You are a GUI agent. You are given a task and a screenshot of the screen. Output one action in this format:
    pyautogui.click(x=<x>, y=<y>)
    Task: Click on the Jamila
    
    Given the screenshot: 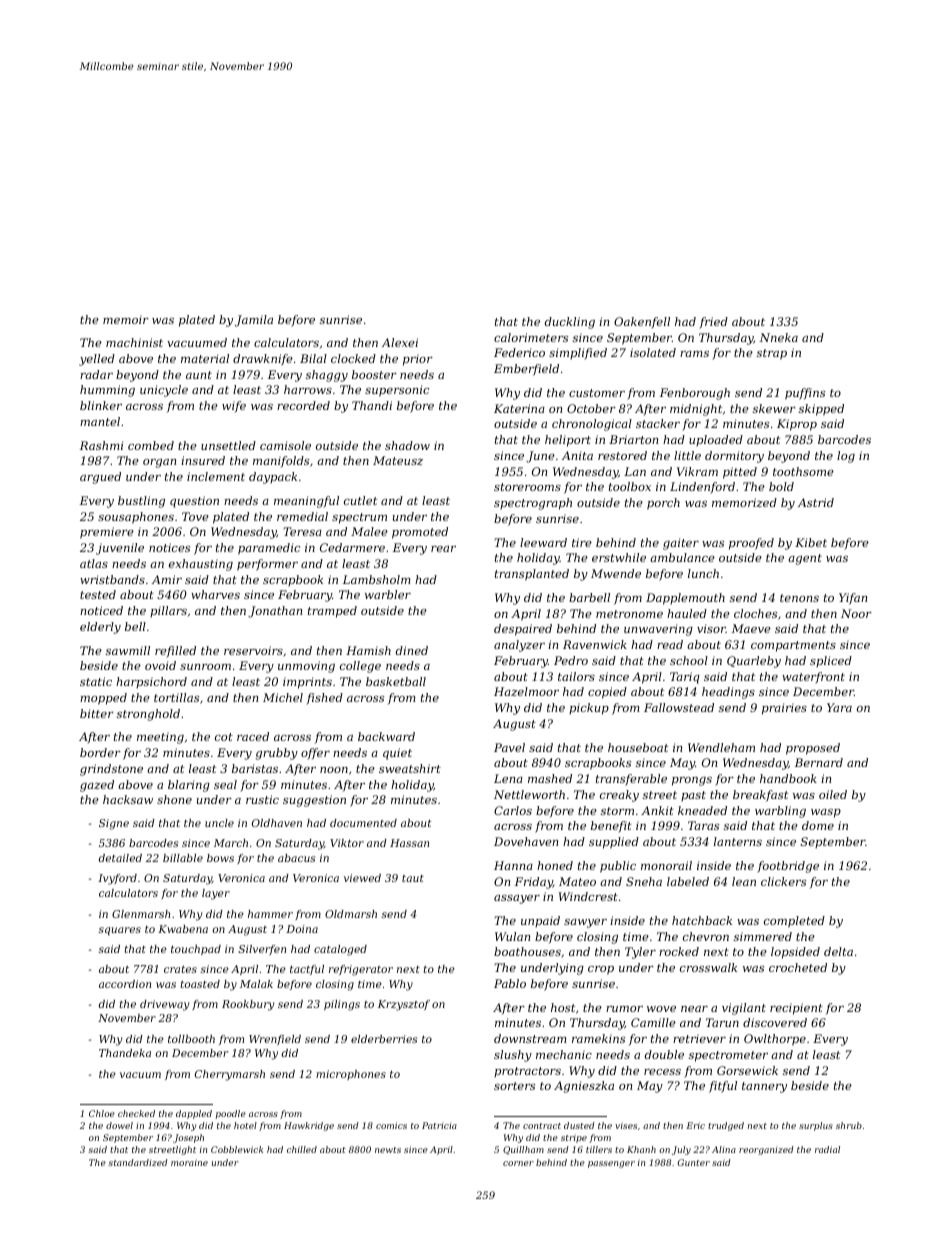 What is the action you would take?
    pyautogui.click(x=254, y=321)
